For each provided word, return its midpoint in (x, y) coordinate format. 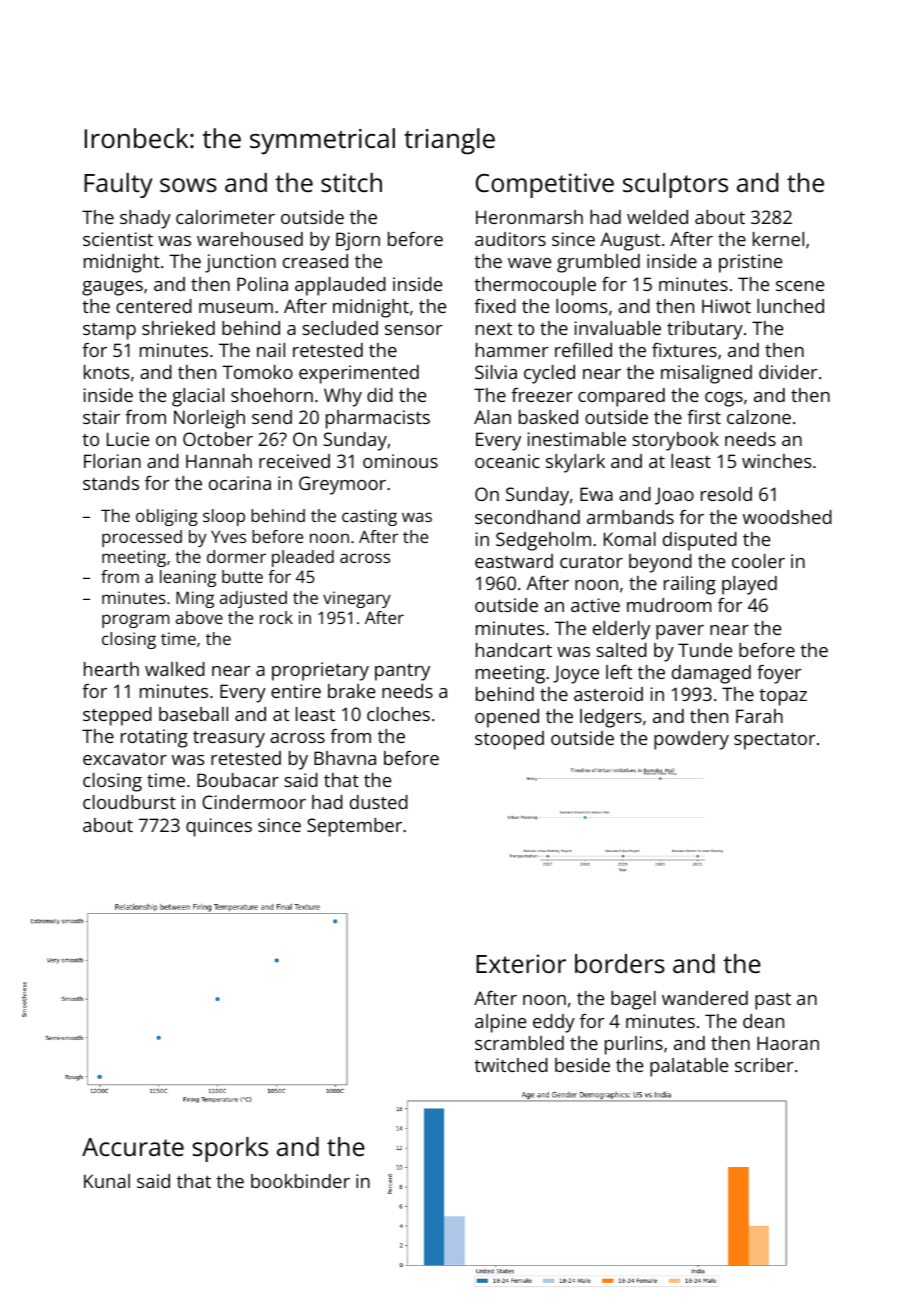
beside (582, 1065)
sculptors (675, 185)
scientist (118, 239)
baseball (193, 714)
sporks (230, 1149)
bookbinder (300, 1181)
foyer (779, 674)
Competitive (545, 185)
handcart (514, 650)
